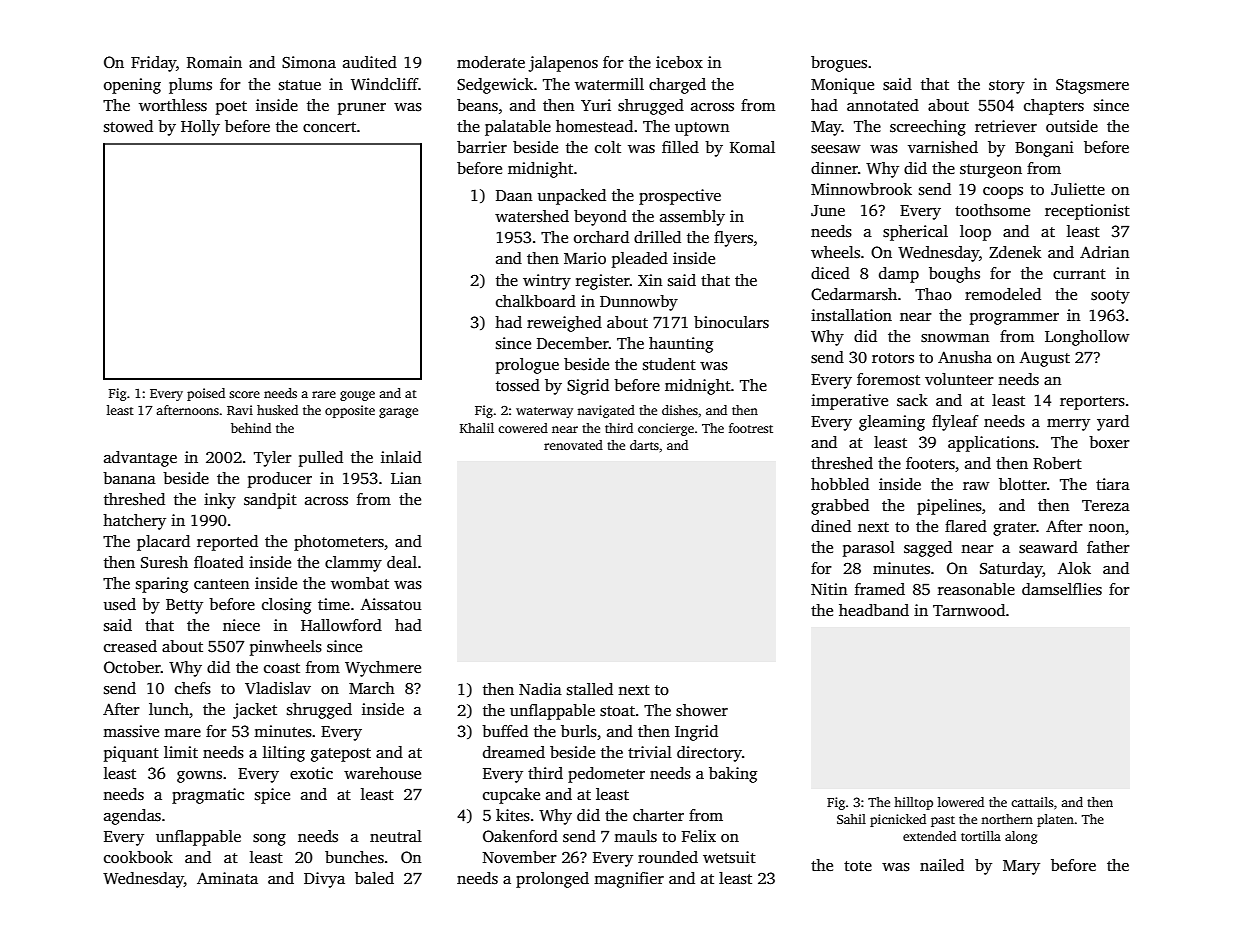 The height and width of the page is (952, 1233). I want to click on buffed, so click(505, 731).
